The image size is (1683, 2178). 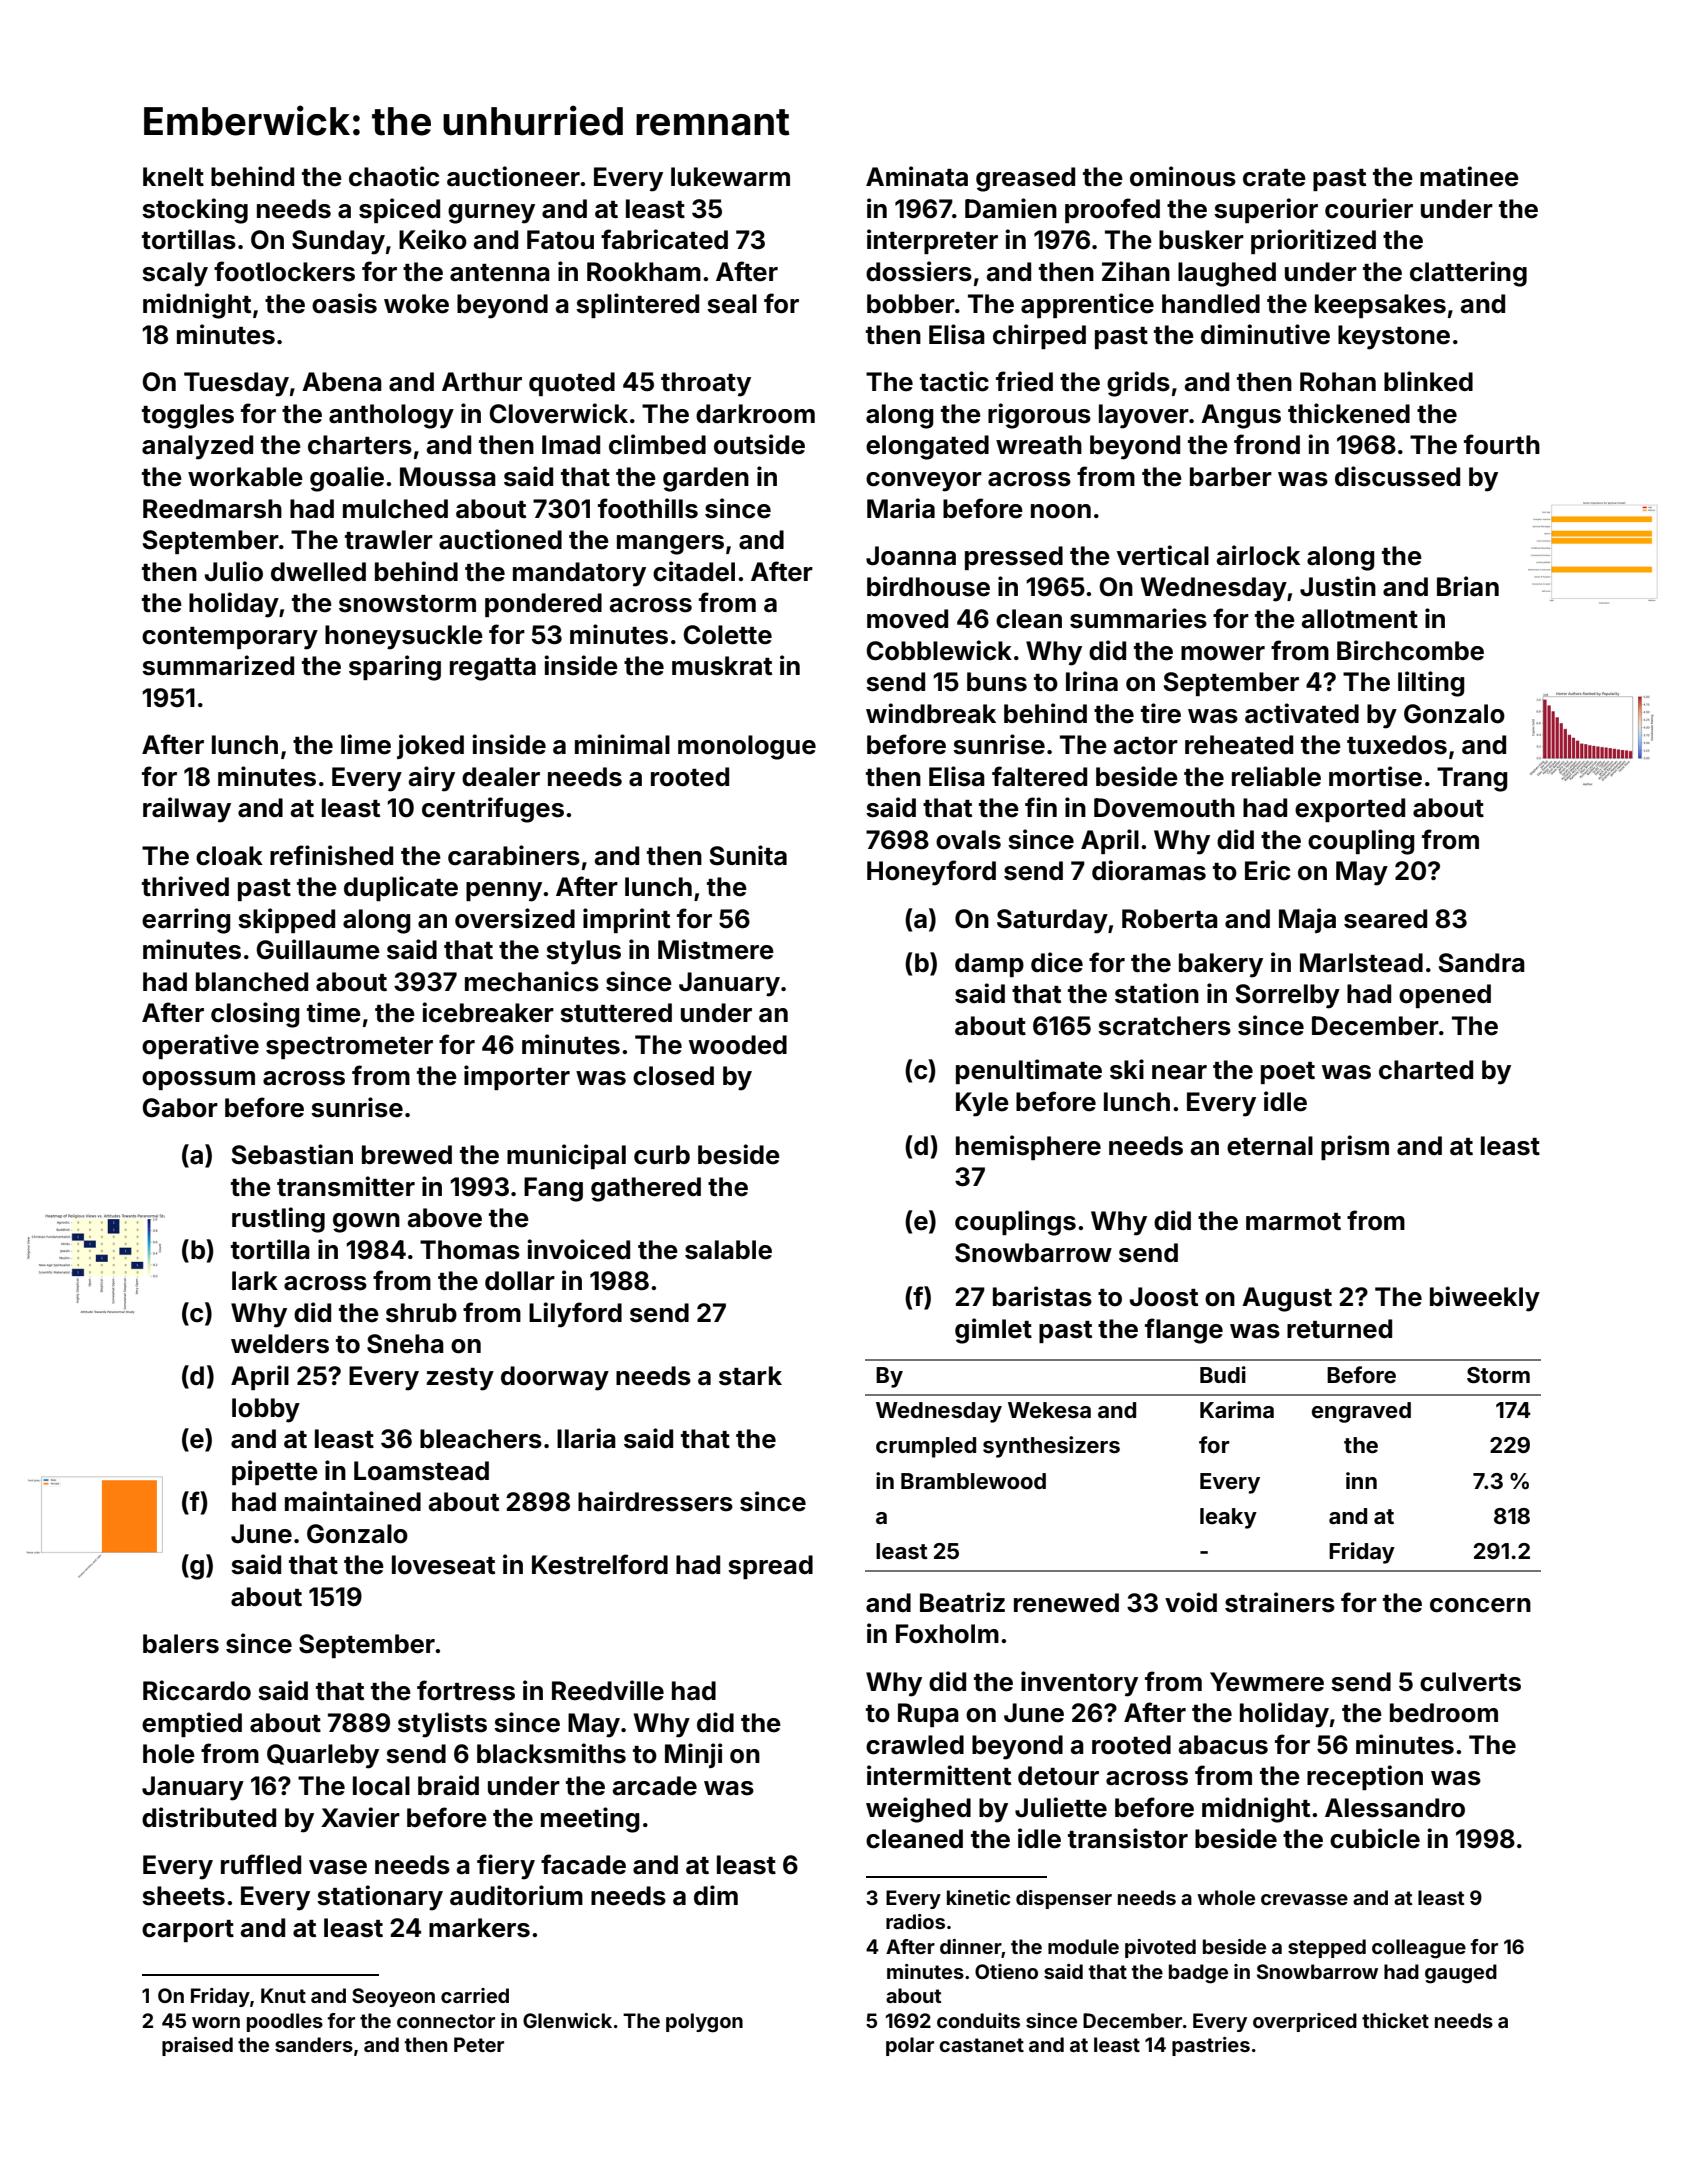 What do you see at coordinates (349, 1048) in the image?
I see `spectrometer` at bounding box center [349, 1048].
